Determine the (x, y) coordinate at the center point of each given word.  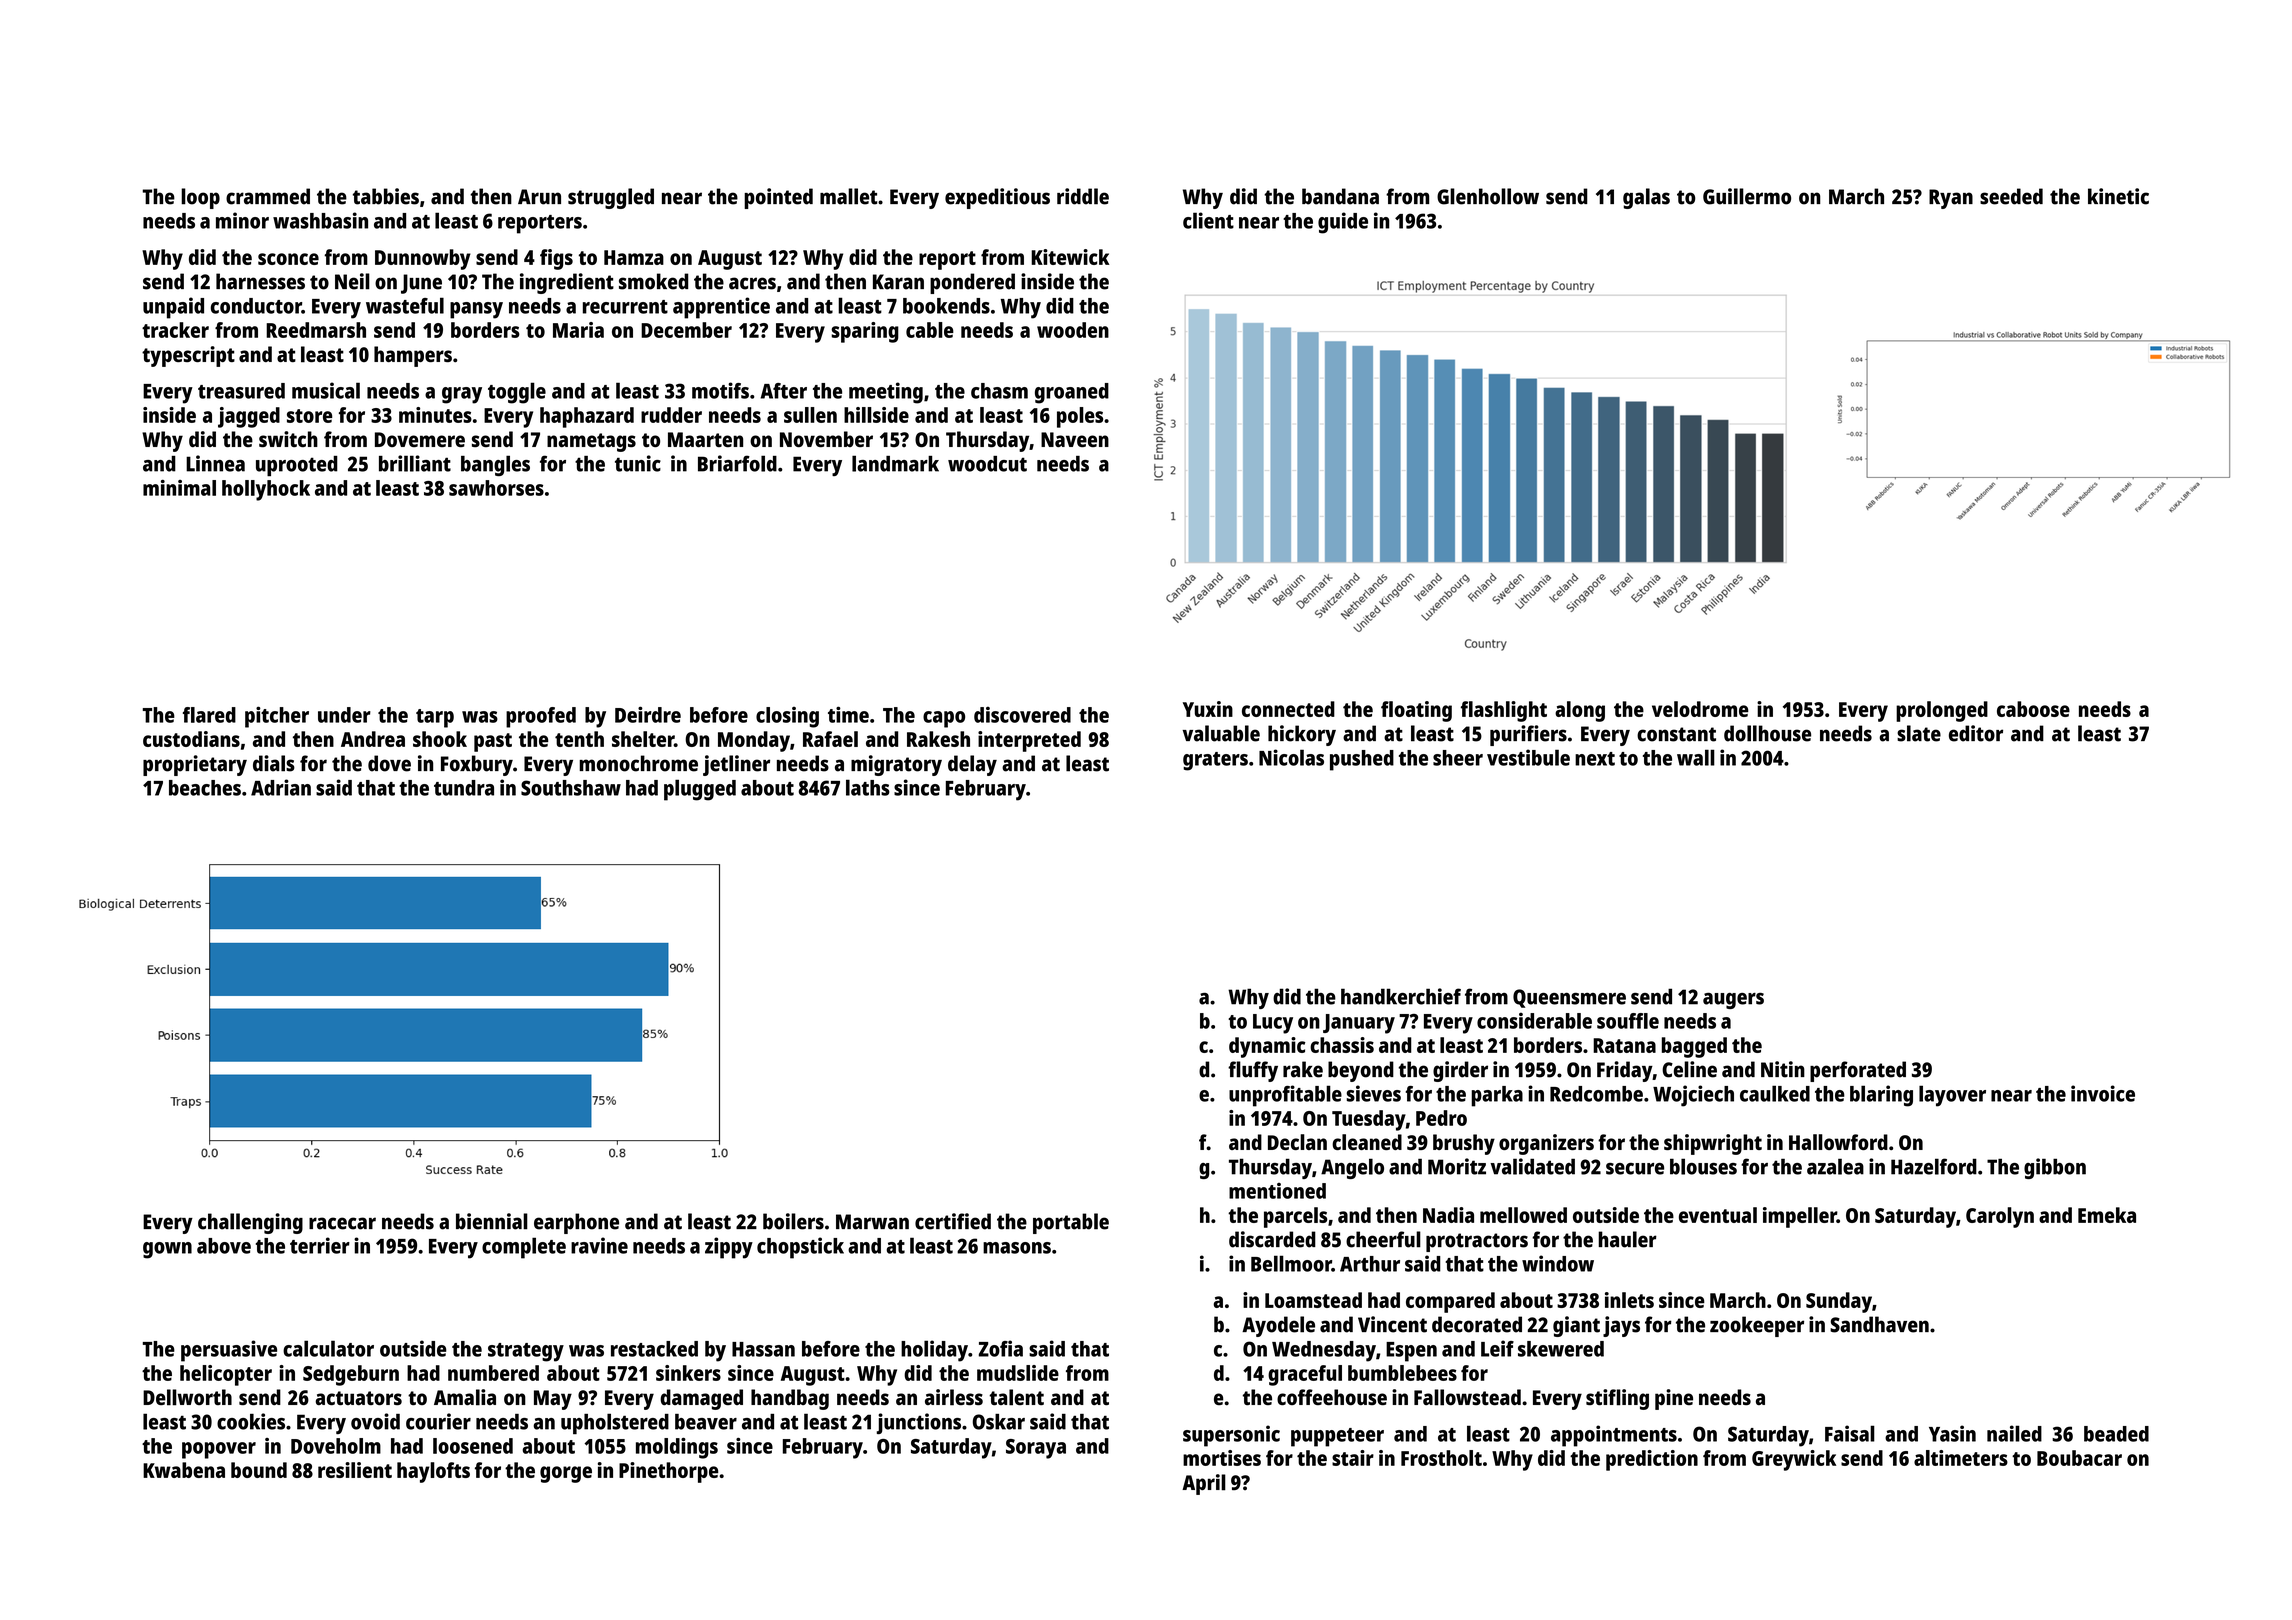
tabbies (386, 196)
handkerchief (1401, 996)
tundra (464, 788)
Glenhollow (1488, 196)
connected (1288, 709)
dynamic (1267, 1047)
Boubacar (2079, 1458)
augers (1733, 1001)
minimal (179, 488)
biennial (492, 1221)
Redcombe (1596, 1094)
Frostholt (1441, 1458)
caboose (2033, 709)
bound (259, 1470)
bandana (1340, 196)
